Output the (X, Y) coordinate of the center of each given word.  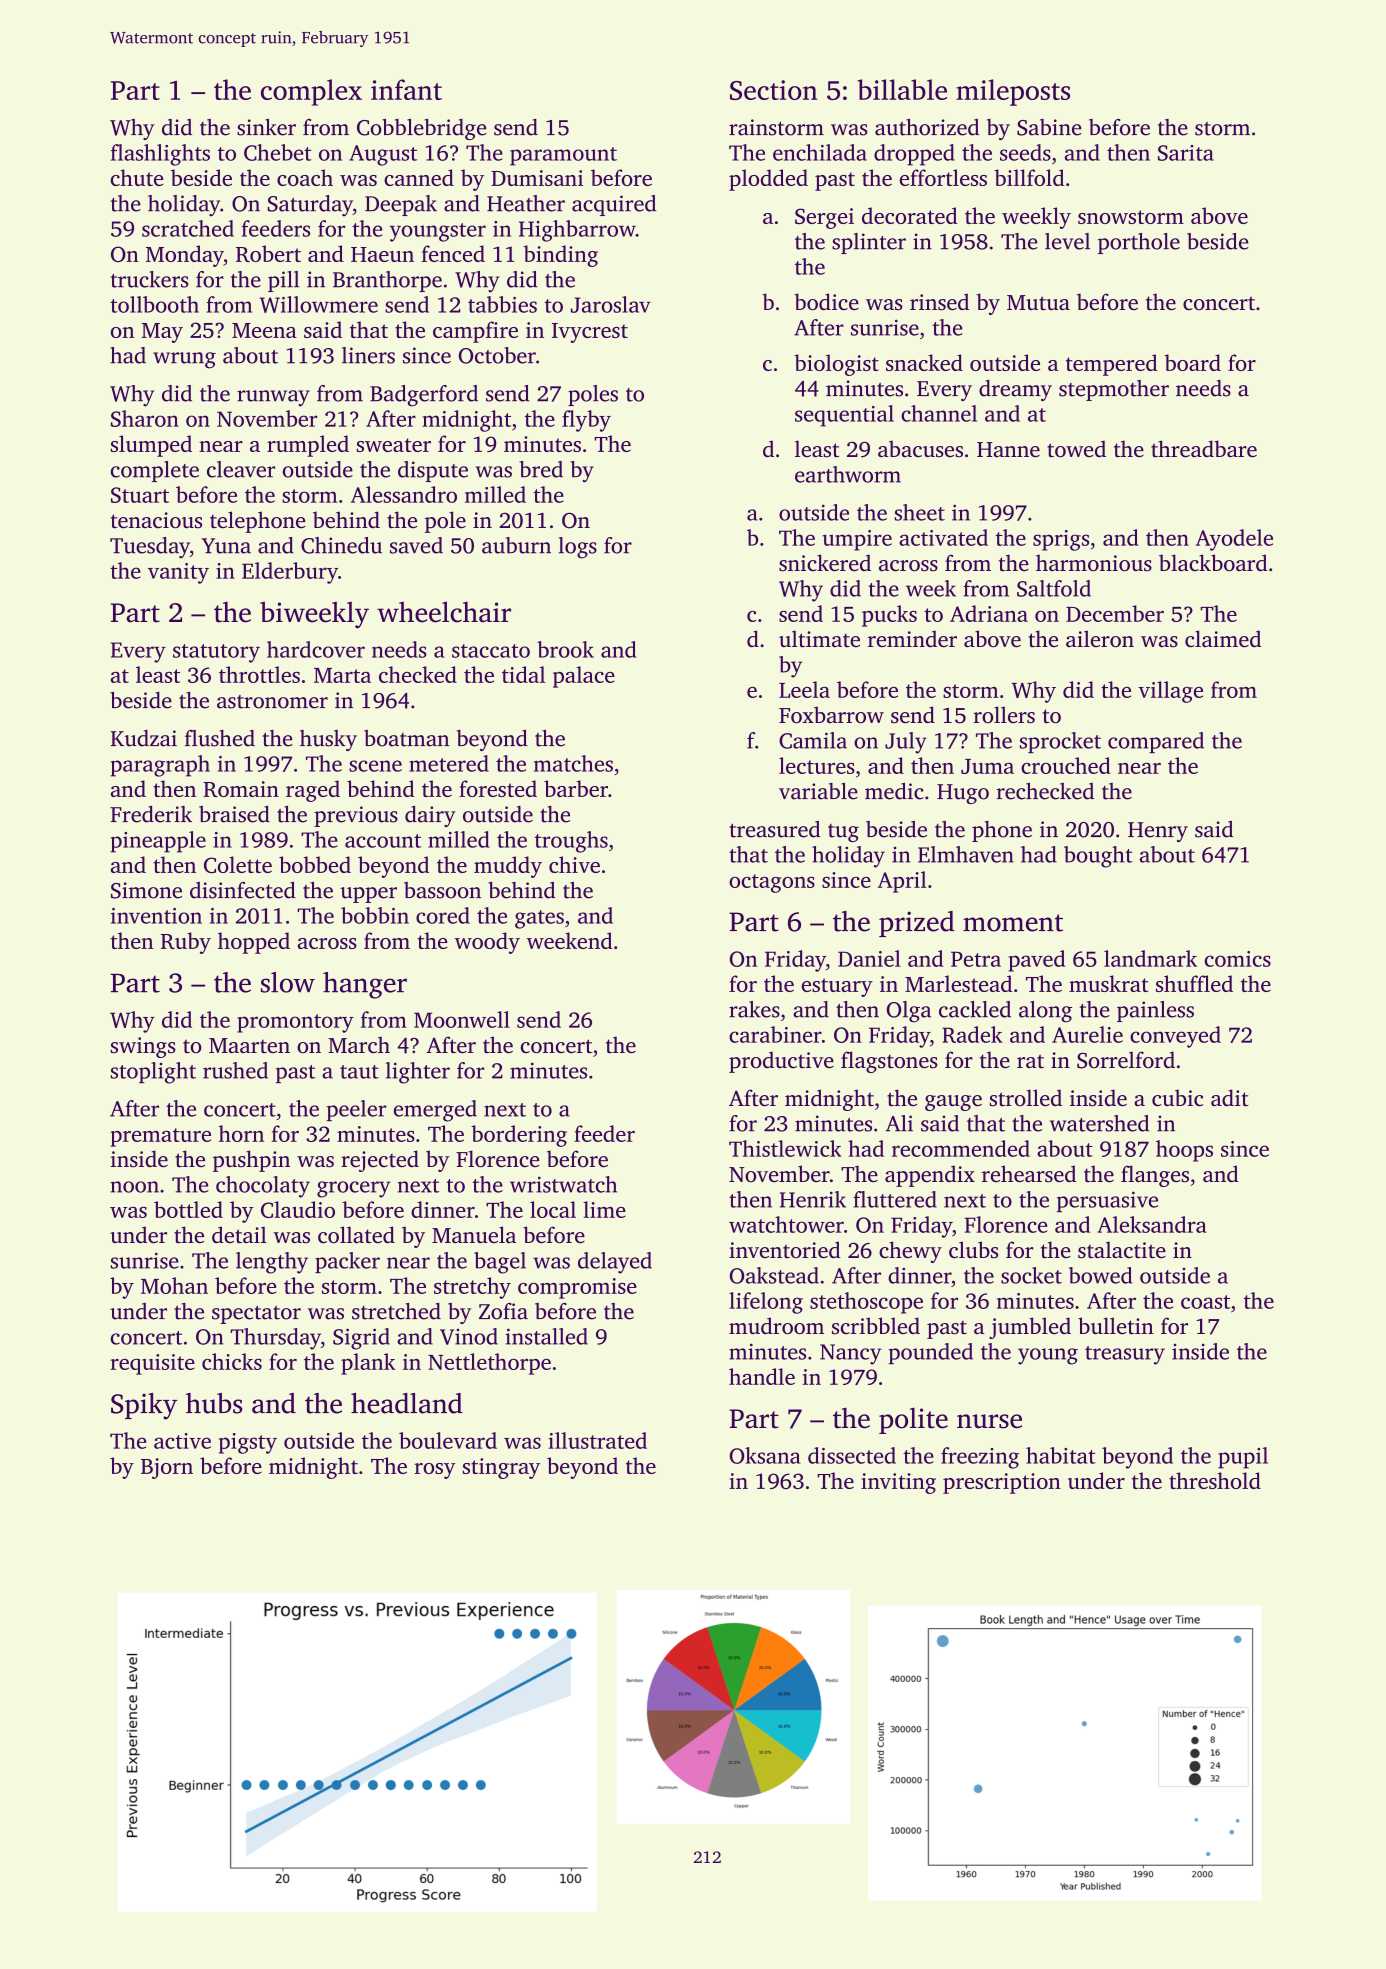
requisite (152, 1364)
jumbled (1030, 1328)
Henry (1158, 832)
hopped (254, 943)
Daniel (869, 958)
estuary (837, 987)
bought (1098, 857)
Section (773, 90)
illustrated (598, 1440)
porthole (1139, 243)
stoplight (153, 1073)
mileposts (1013, 92)
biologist (836, 365)
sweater (394, 445)
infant (406, 89)
